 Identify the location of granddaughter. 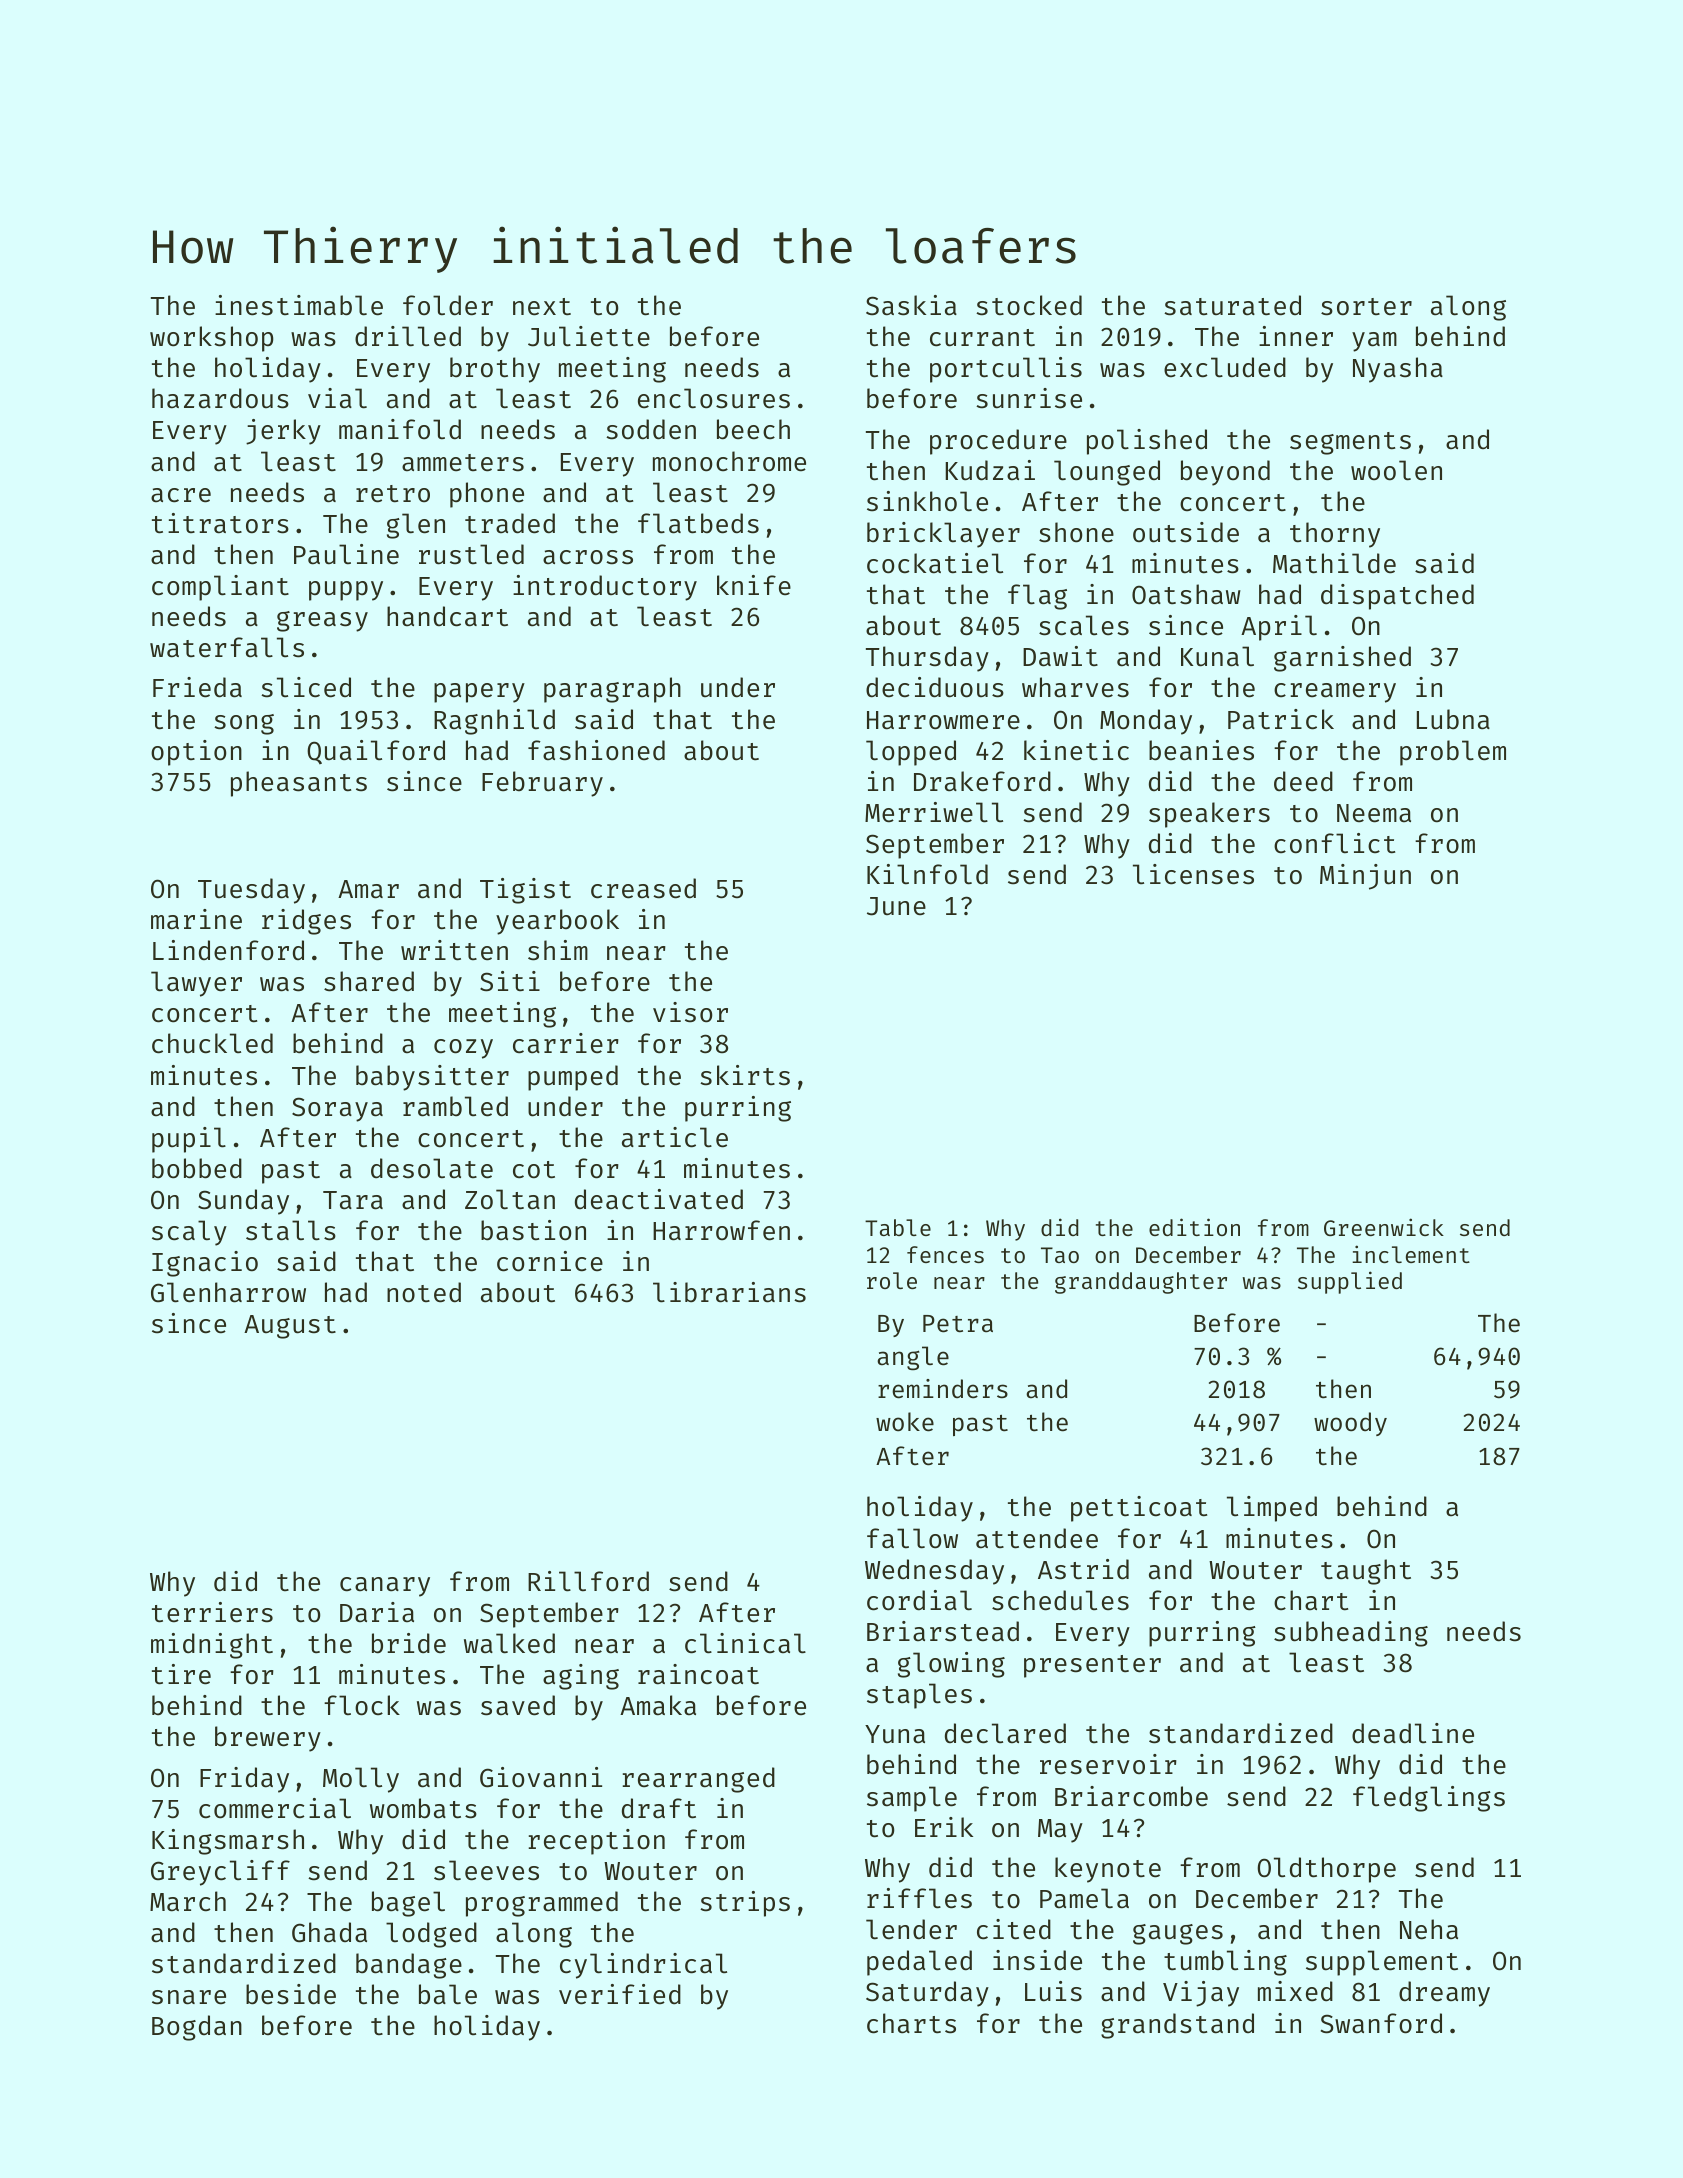
(1141, 1283).
